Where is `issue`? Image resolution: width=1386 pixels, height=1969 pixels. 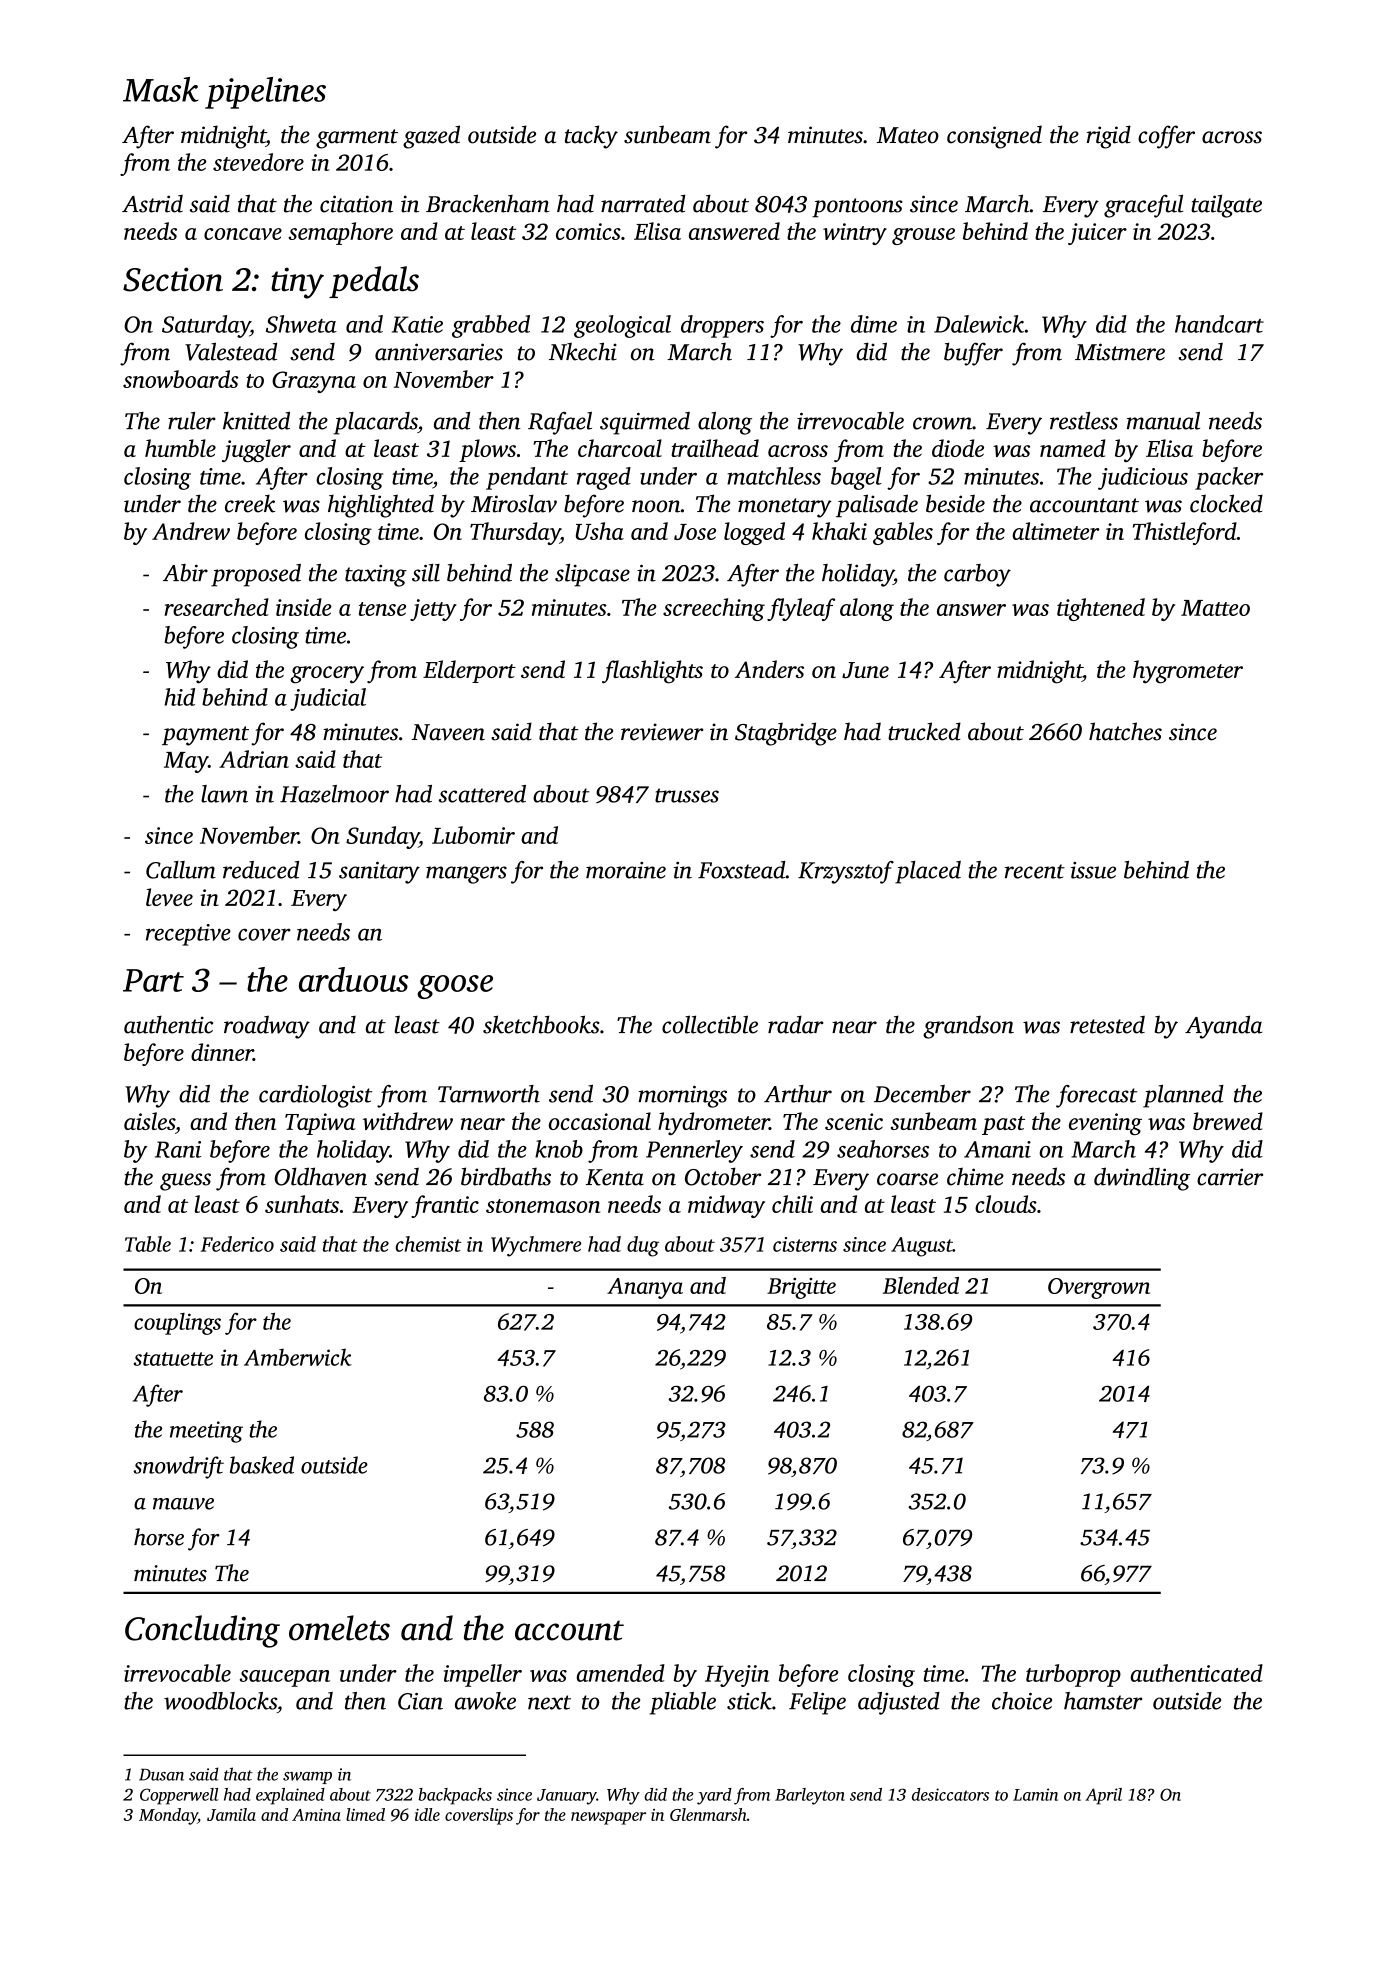 issue is located at coordinates (1093, 870).
